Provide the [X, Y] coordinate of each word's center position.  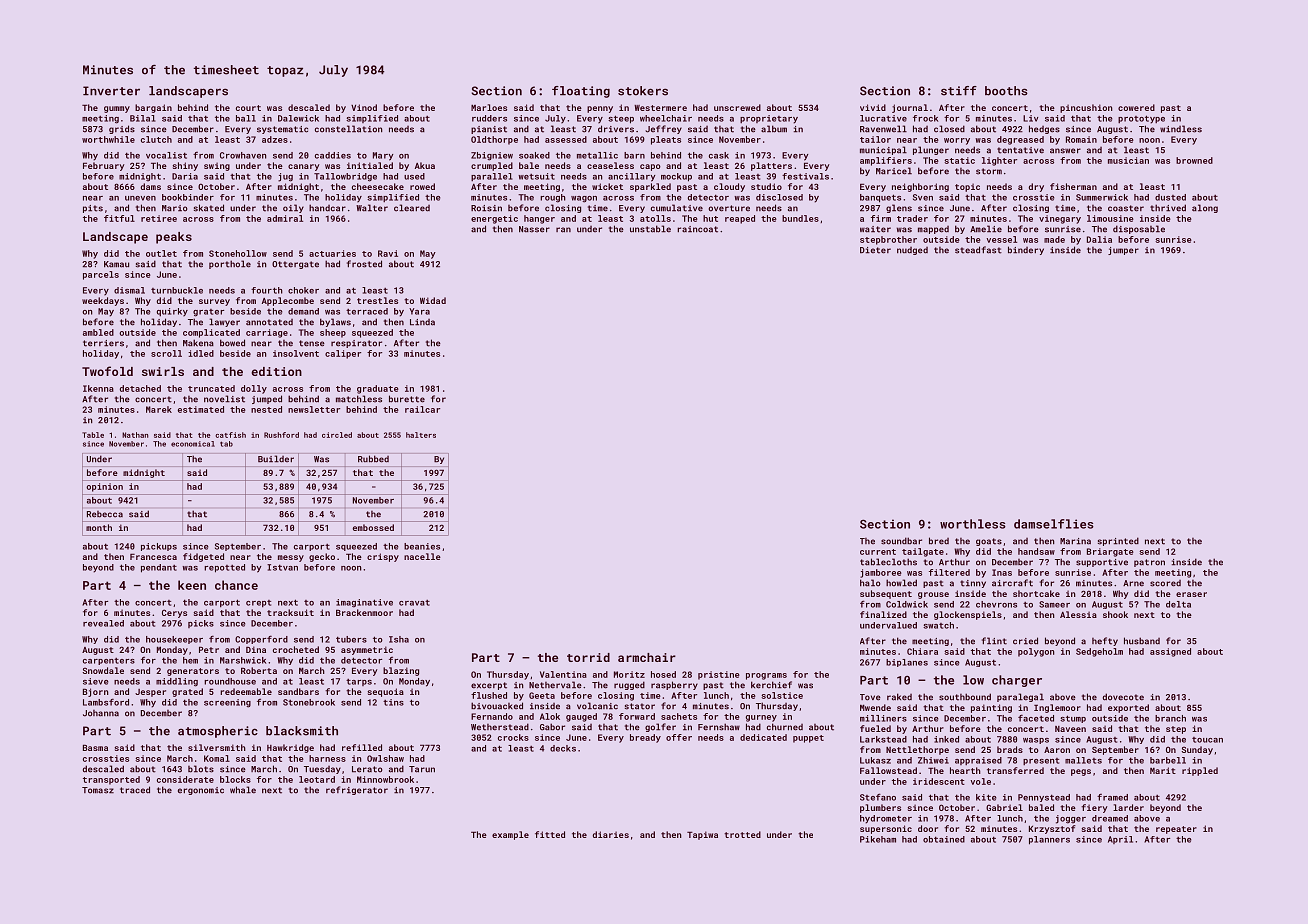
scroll [166, 353]
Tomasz [98, 790]
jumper [1123, 251]
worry [957, 141]
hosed [663, 674]
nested [266, 409]
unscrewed [737, 107]
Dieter [875, 250]
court [248, 108]
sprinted [1118, 541]
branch [1170, 718]
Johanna [101, 713]
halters [421, 435]
